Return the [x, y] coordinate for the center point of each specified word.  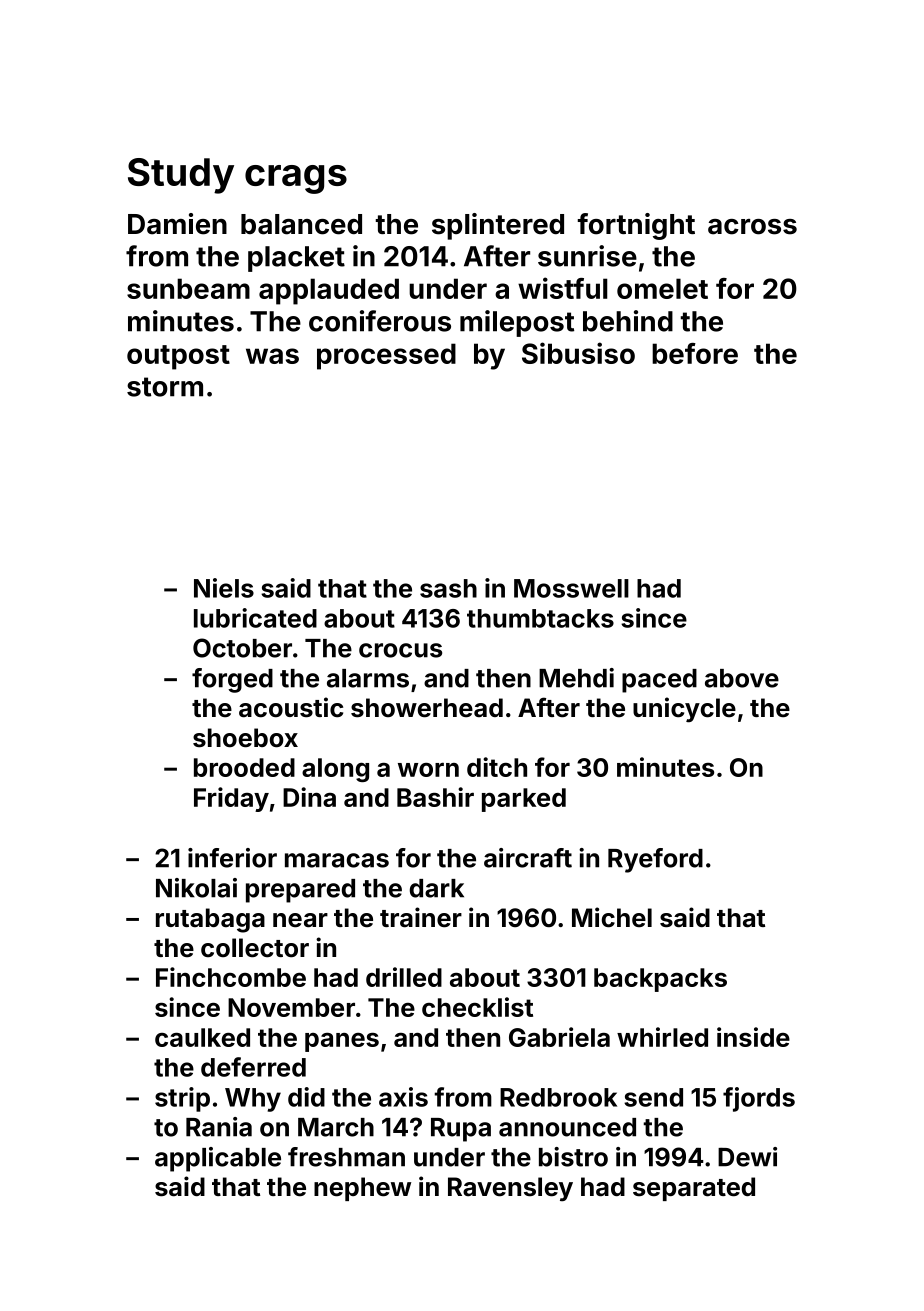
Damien [177, 224]
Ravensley [510, 1189]
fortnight [636, 226]
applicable [218, 1159]
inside [753, 1037]
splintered [498, 226]
